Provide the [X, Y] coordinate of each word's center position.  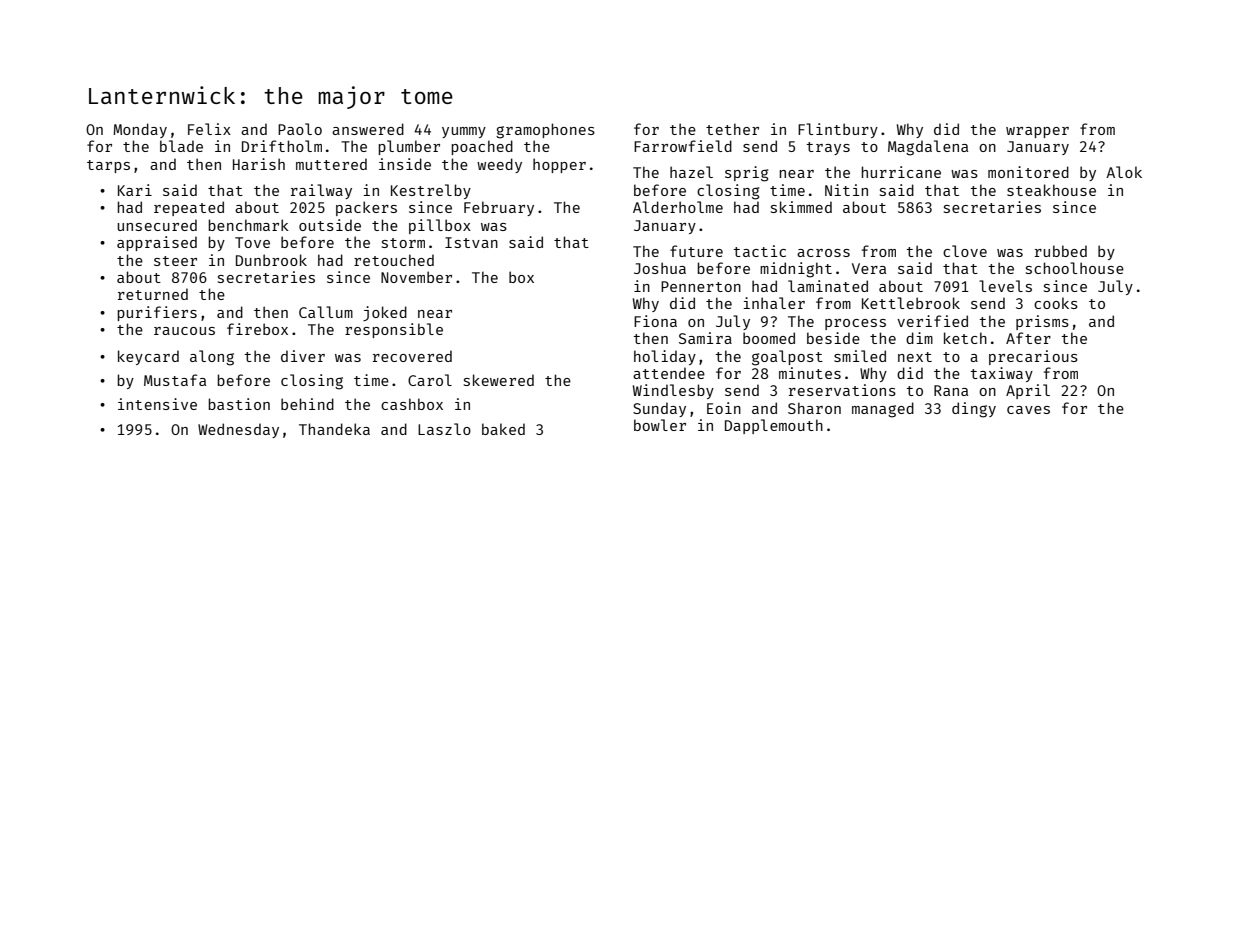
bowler [660, 425]
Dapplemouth [774, 426]
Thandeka [334, 429]
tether [732, 129]
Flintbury [838, 130]
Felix [209, 129]
